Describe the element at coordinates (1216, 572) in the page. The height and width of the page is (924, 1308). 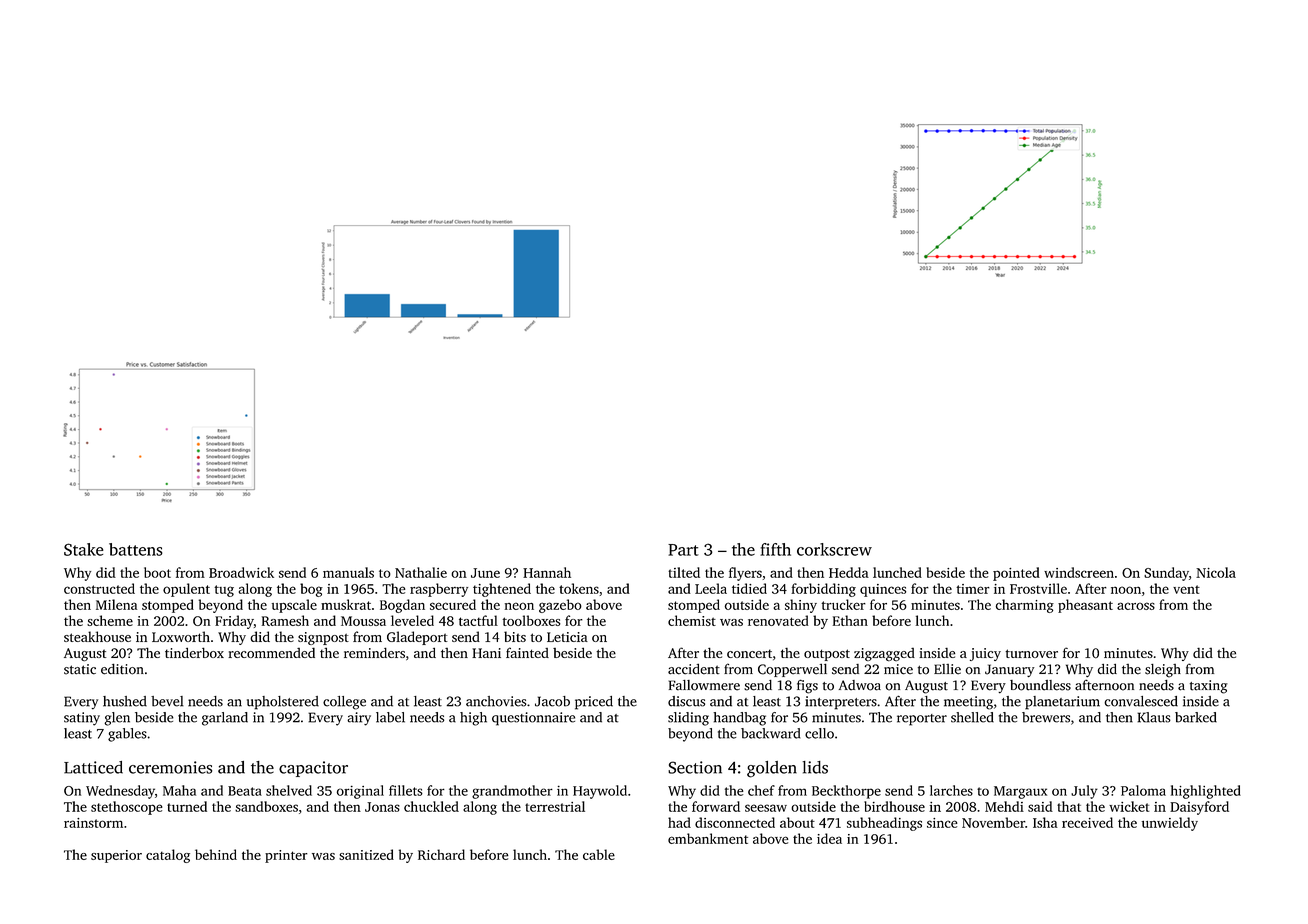
I see `Nicola` at that location.
